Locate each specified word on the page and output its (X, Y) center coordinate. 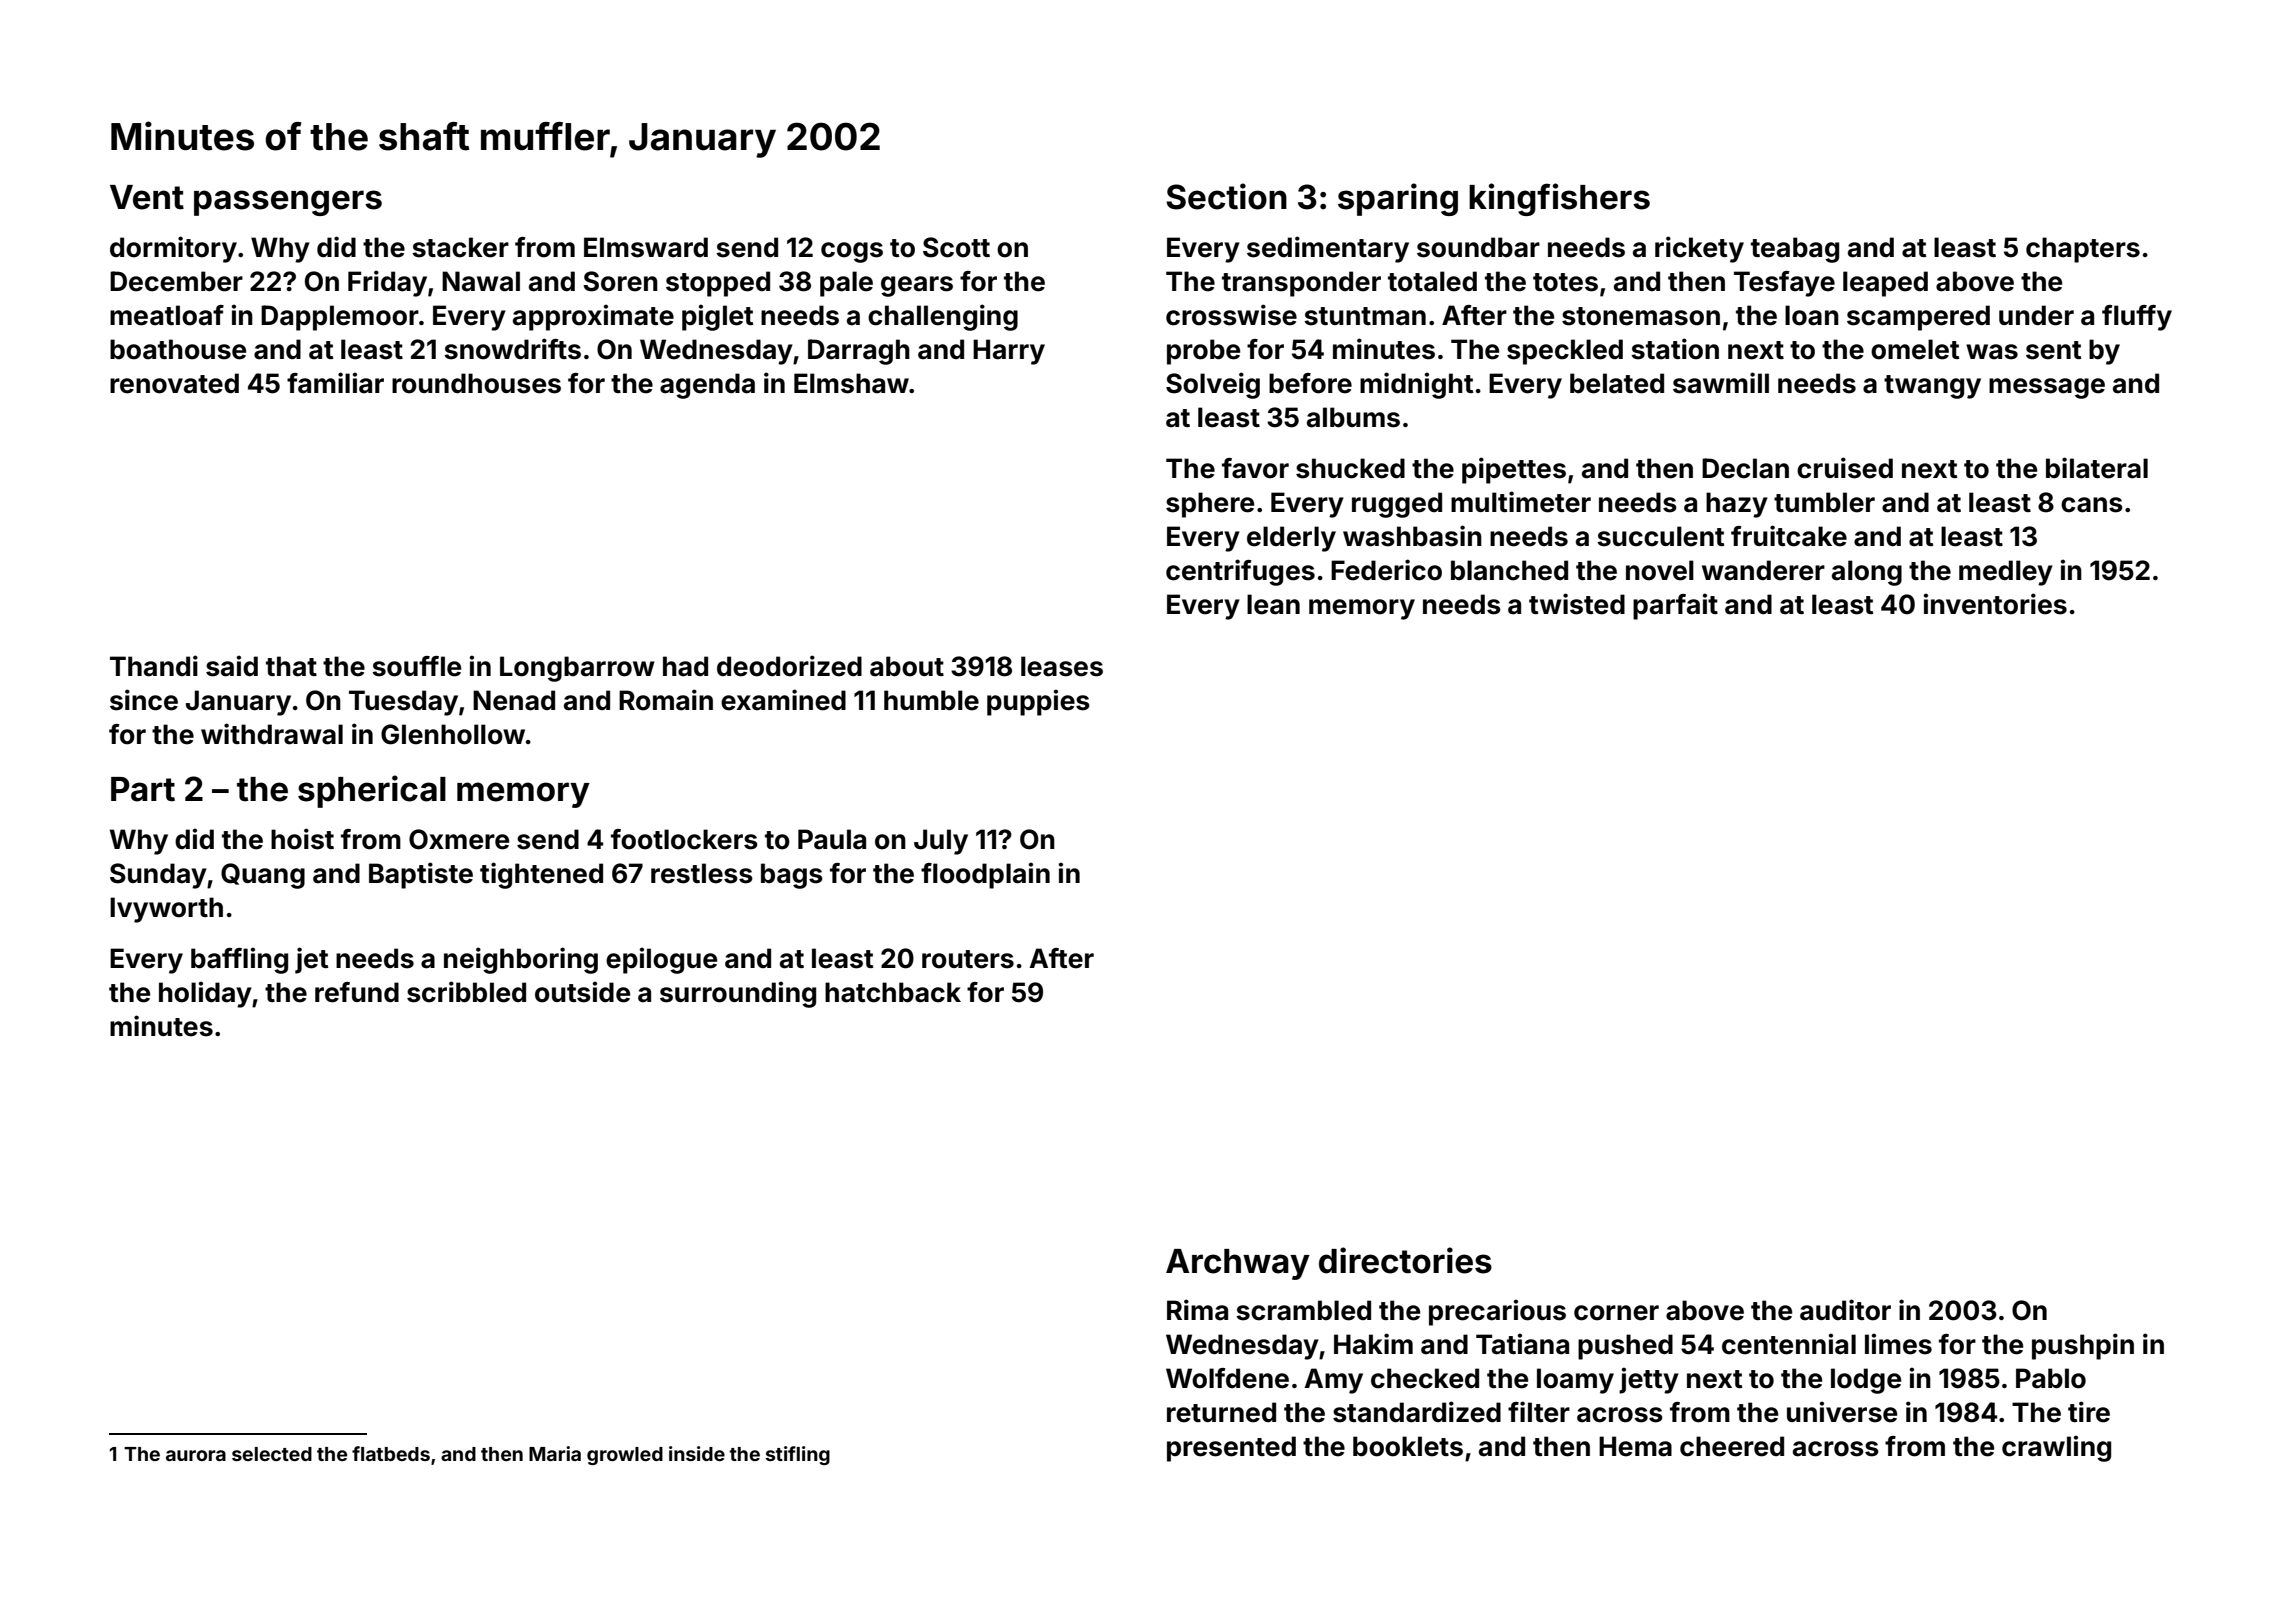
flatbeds (391, 1453)
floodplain (985, 875)
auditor (1845, 1310)
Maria (555, 1453)
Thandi (154, 666)
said (232, 666)
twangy (1932, 387)
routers (968, 959)
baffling (239, 960)
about (907, 666)
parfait (1675, 606)
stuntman (1365, 316)
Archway (1238, 1264)
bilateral (2097, 468)
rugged (1397, 505)
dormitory (173, 249)
